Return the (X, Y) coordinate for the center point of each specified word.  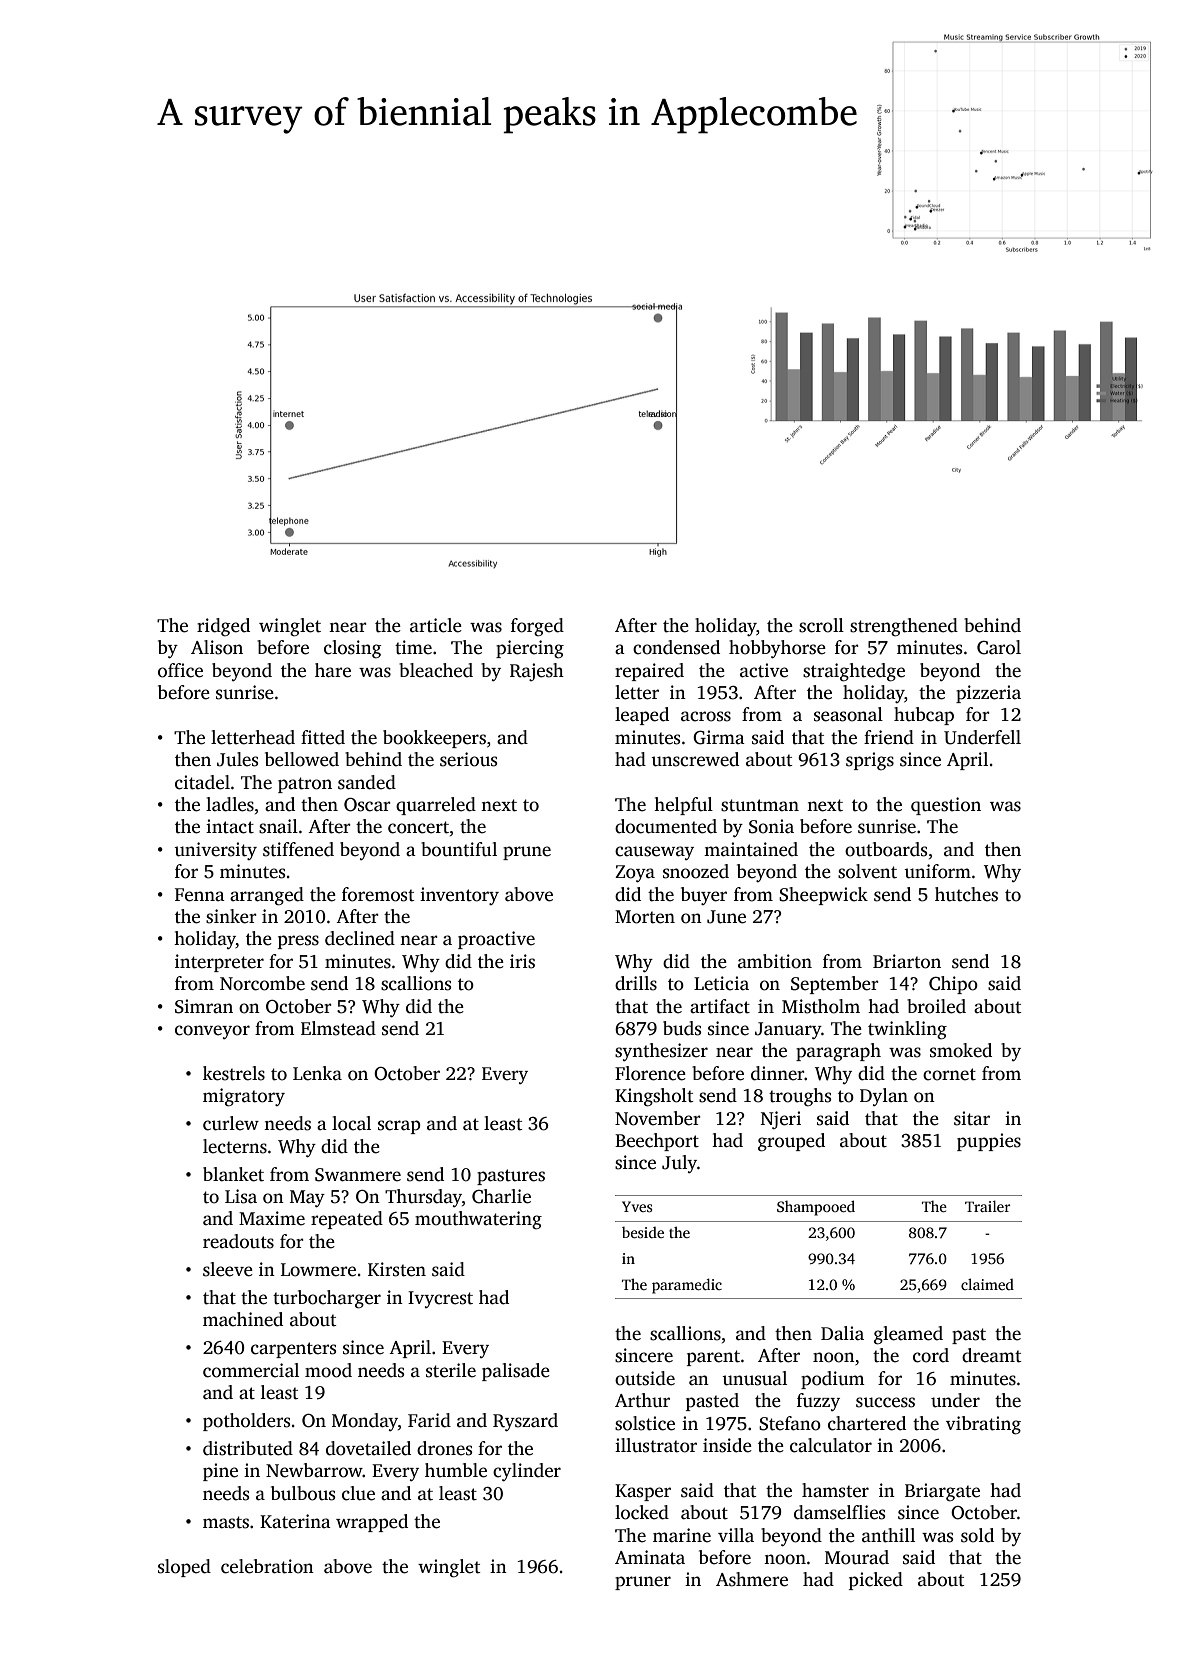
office (180, 670)
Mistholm (821, 1006)
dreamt (991, 1355)
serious (468, 759)
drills (636, 983)
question (946, 806)
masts (226, 1522)
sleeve (228, 1269)
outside (645, 1378)
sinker (231, 916)
